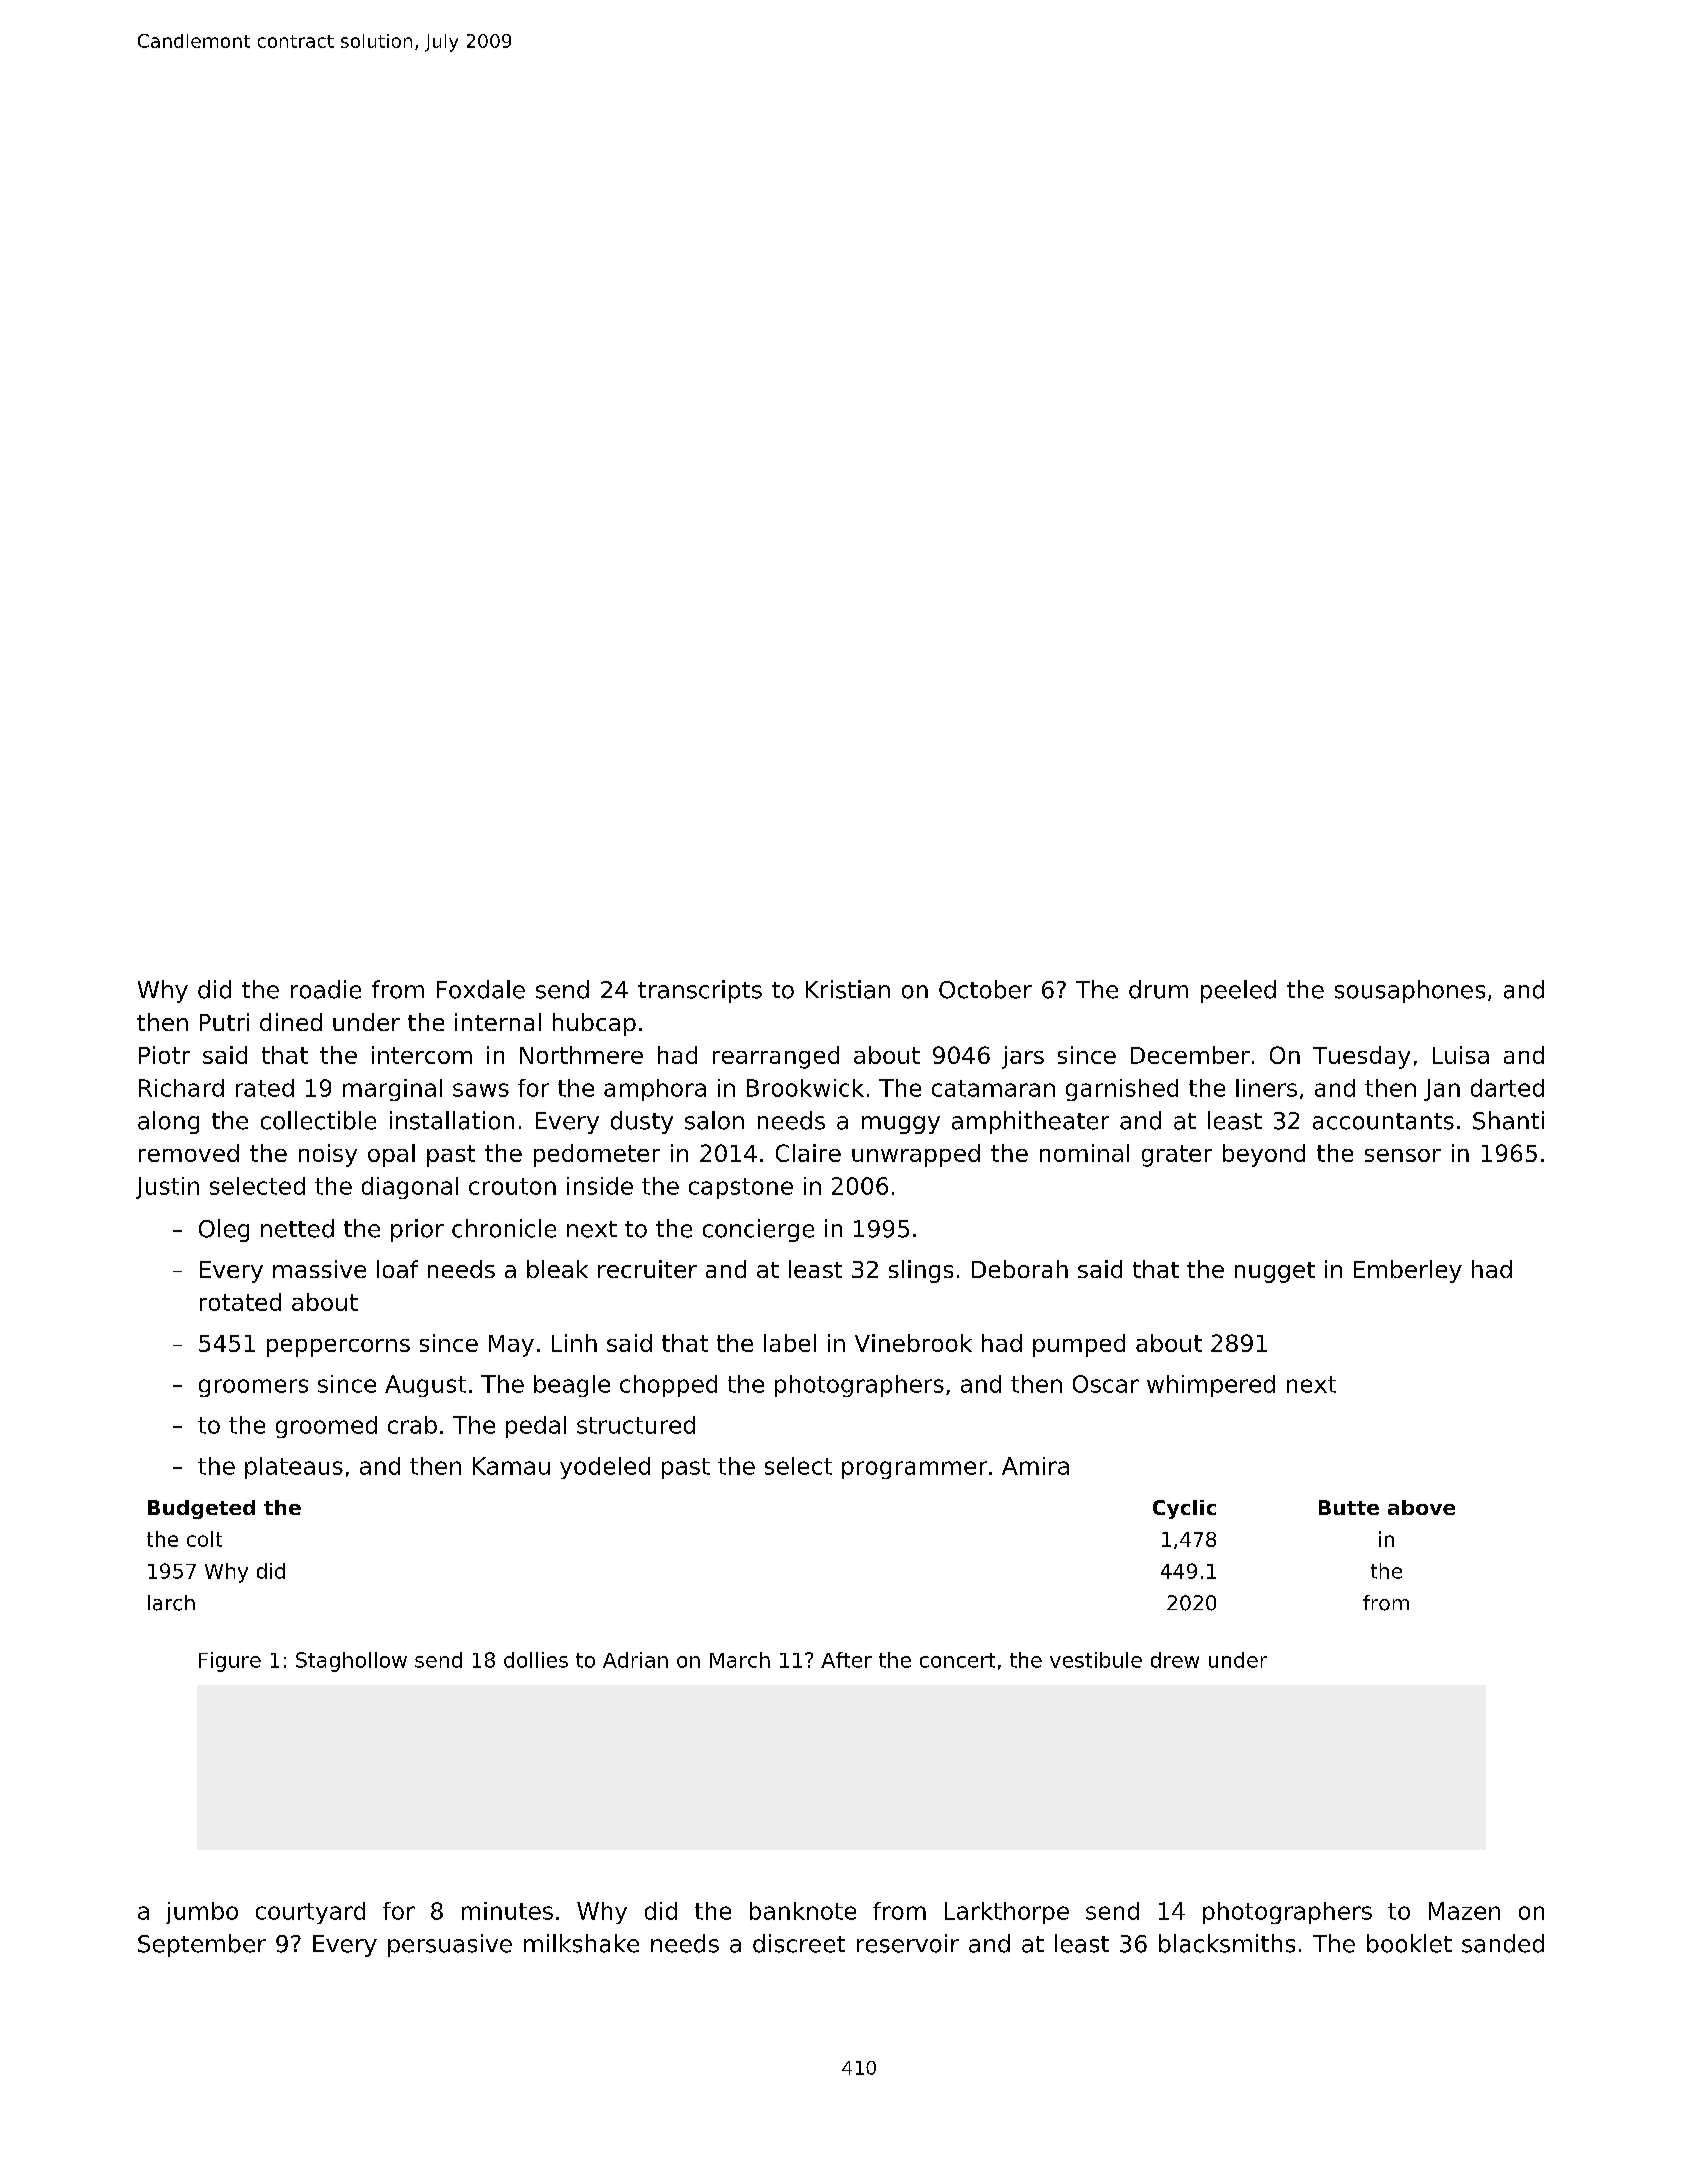  I want to click on drew, so click(1175, 1660).
